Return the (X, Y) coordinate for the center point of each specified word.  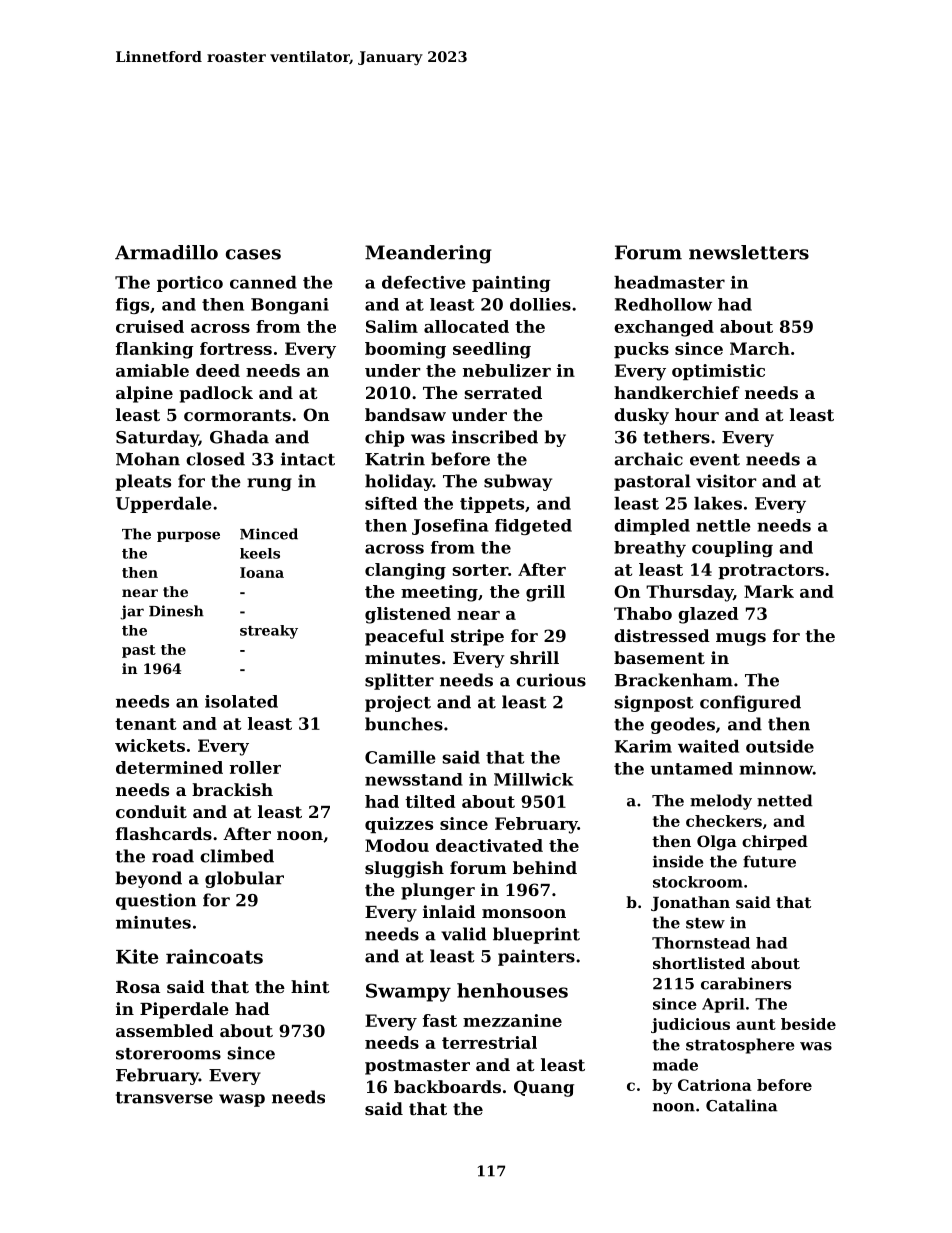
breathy (650, 549)
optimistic (718, 372)
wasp (242, 1100)
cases (253, 254)
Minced (269, 534)
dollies (540, 304)
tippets (492, 505)
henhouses (512, 990)
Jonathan (690, 903)
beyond (148, 879)
